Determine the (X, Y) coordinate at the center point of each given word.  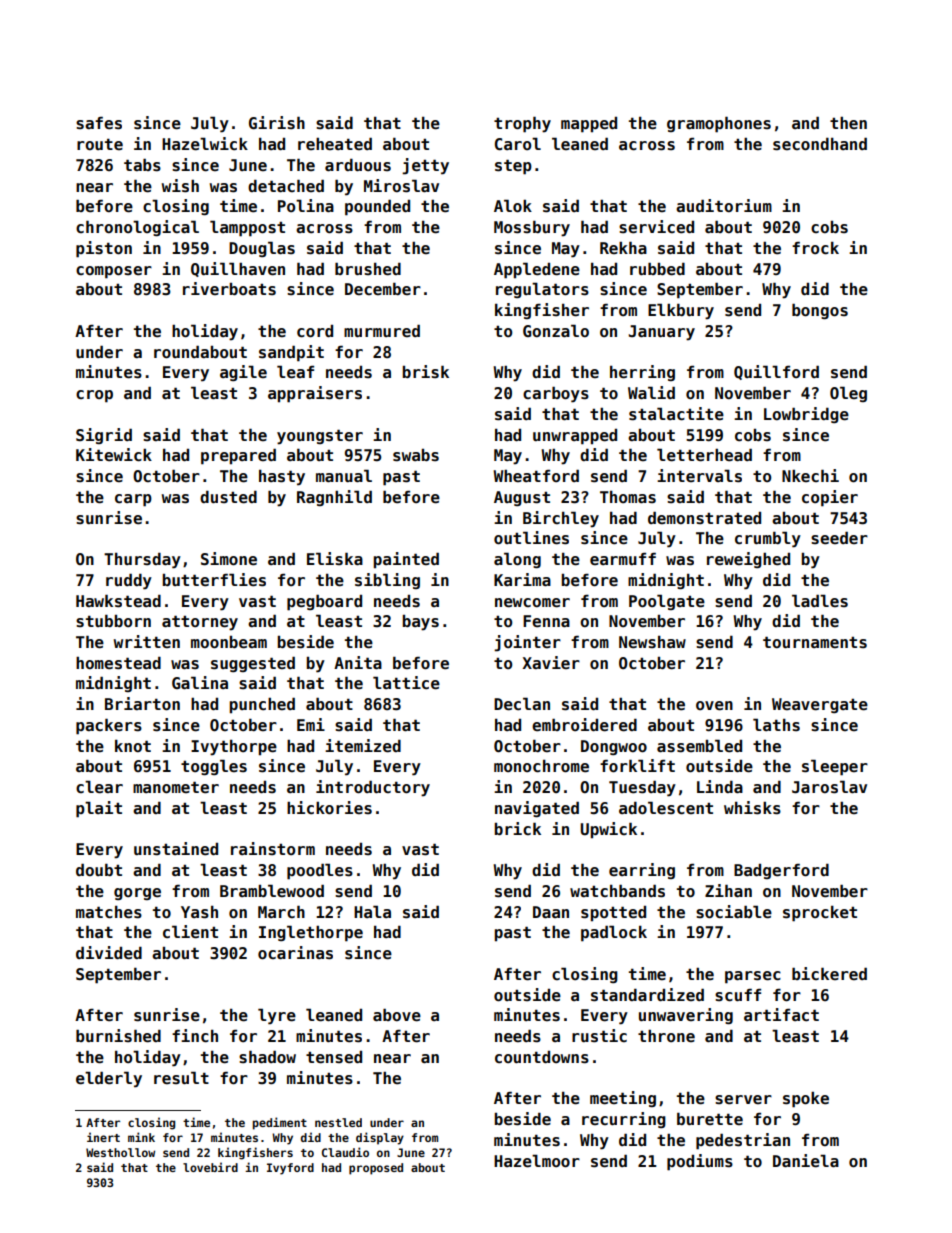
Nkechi (810, 475)
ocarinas (295, 953)
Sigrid (104, 436)
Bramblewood (272, 891)
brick (517, 828)
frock (815, 248)
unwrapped (575, 437)
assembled (699, 746)
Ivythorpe (234, 748)
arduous (358, 165)
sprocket (820, 914)
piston (104, 249)
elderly (109, 1079)
